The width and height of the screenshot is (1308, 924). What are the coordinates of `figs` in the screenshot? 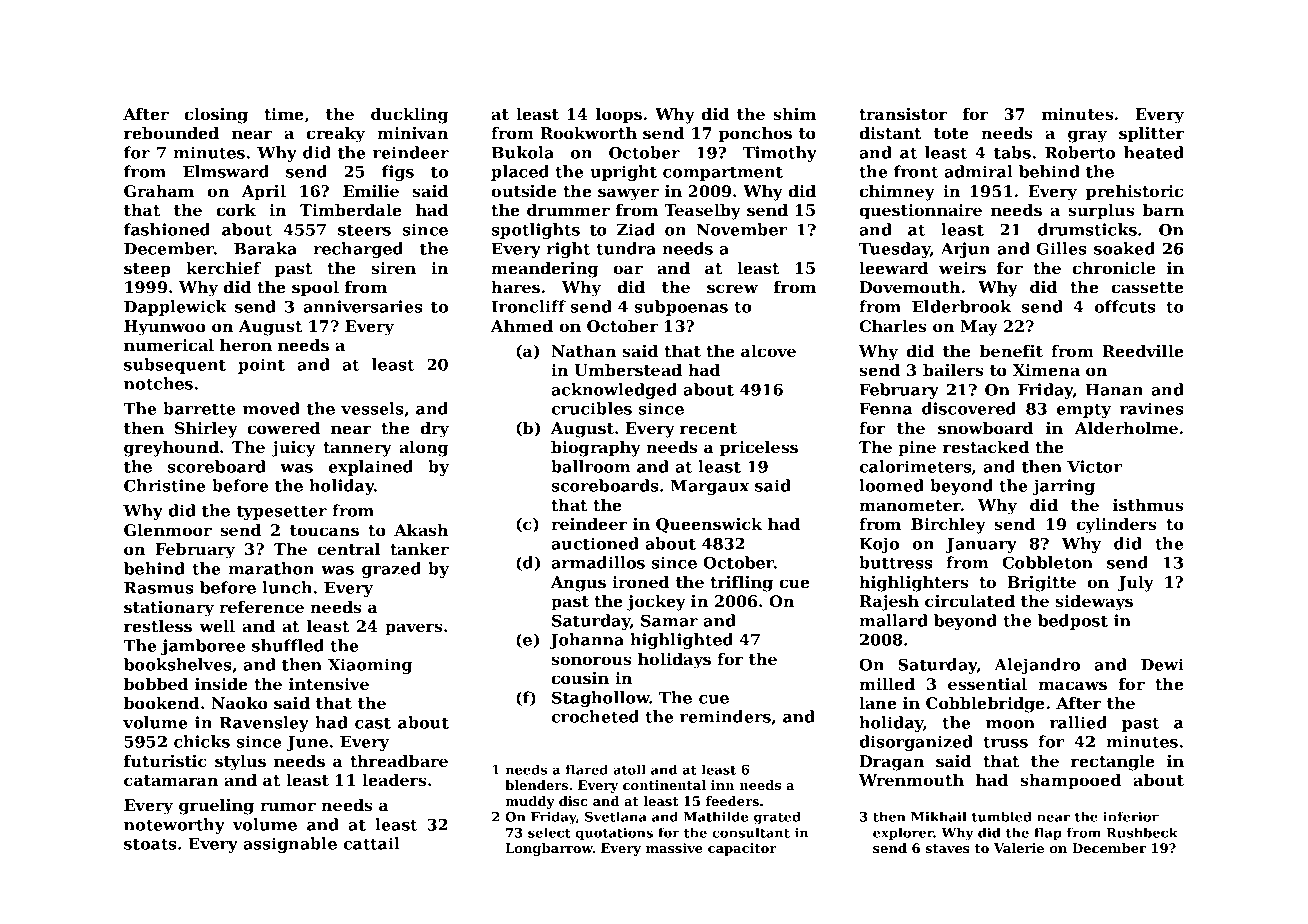 It's located at (398, 173).
